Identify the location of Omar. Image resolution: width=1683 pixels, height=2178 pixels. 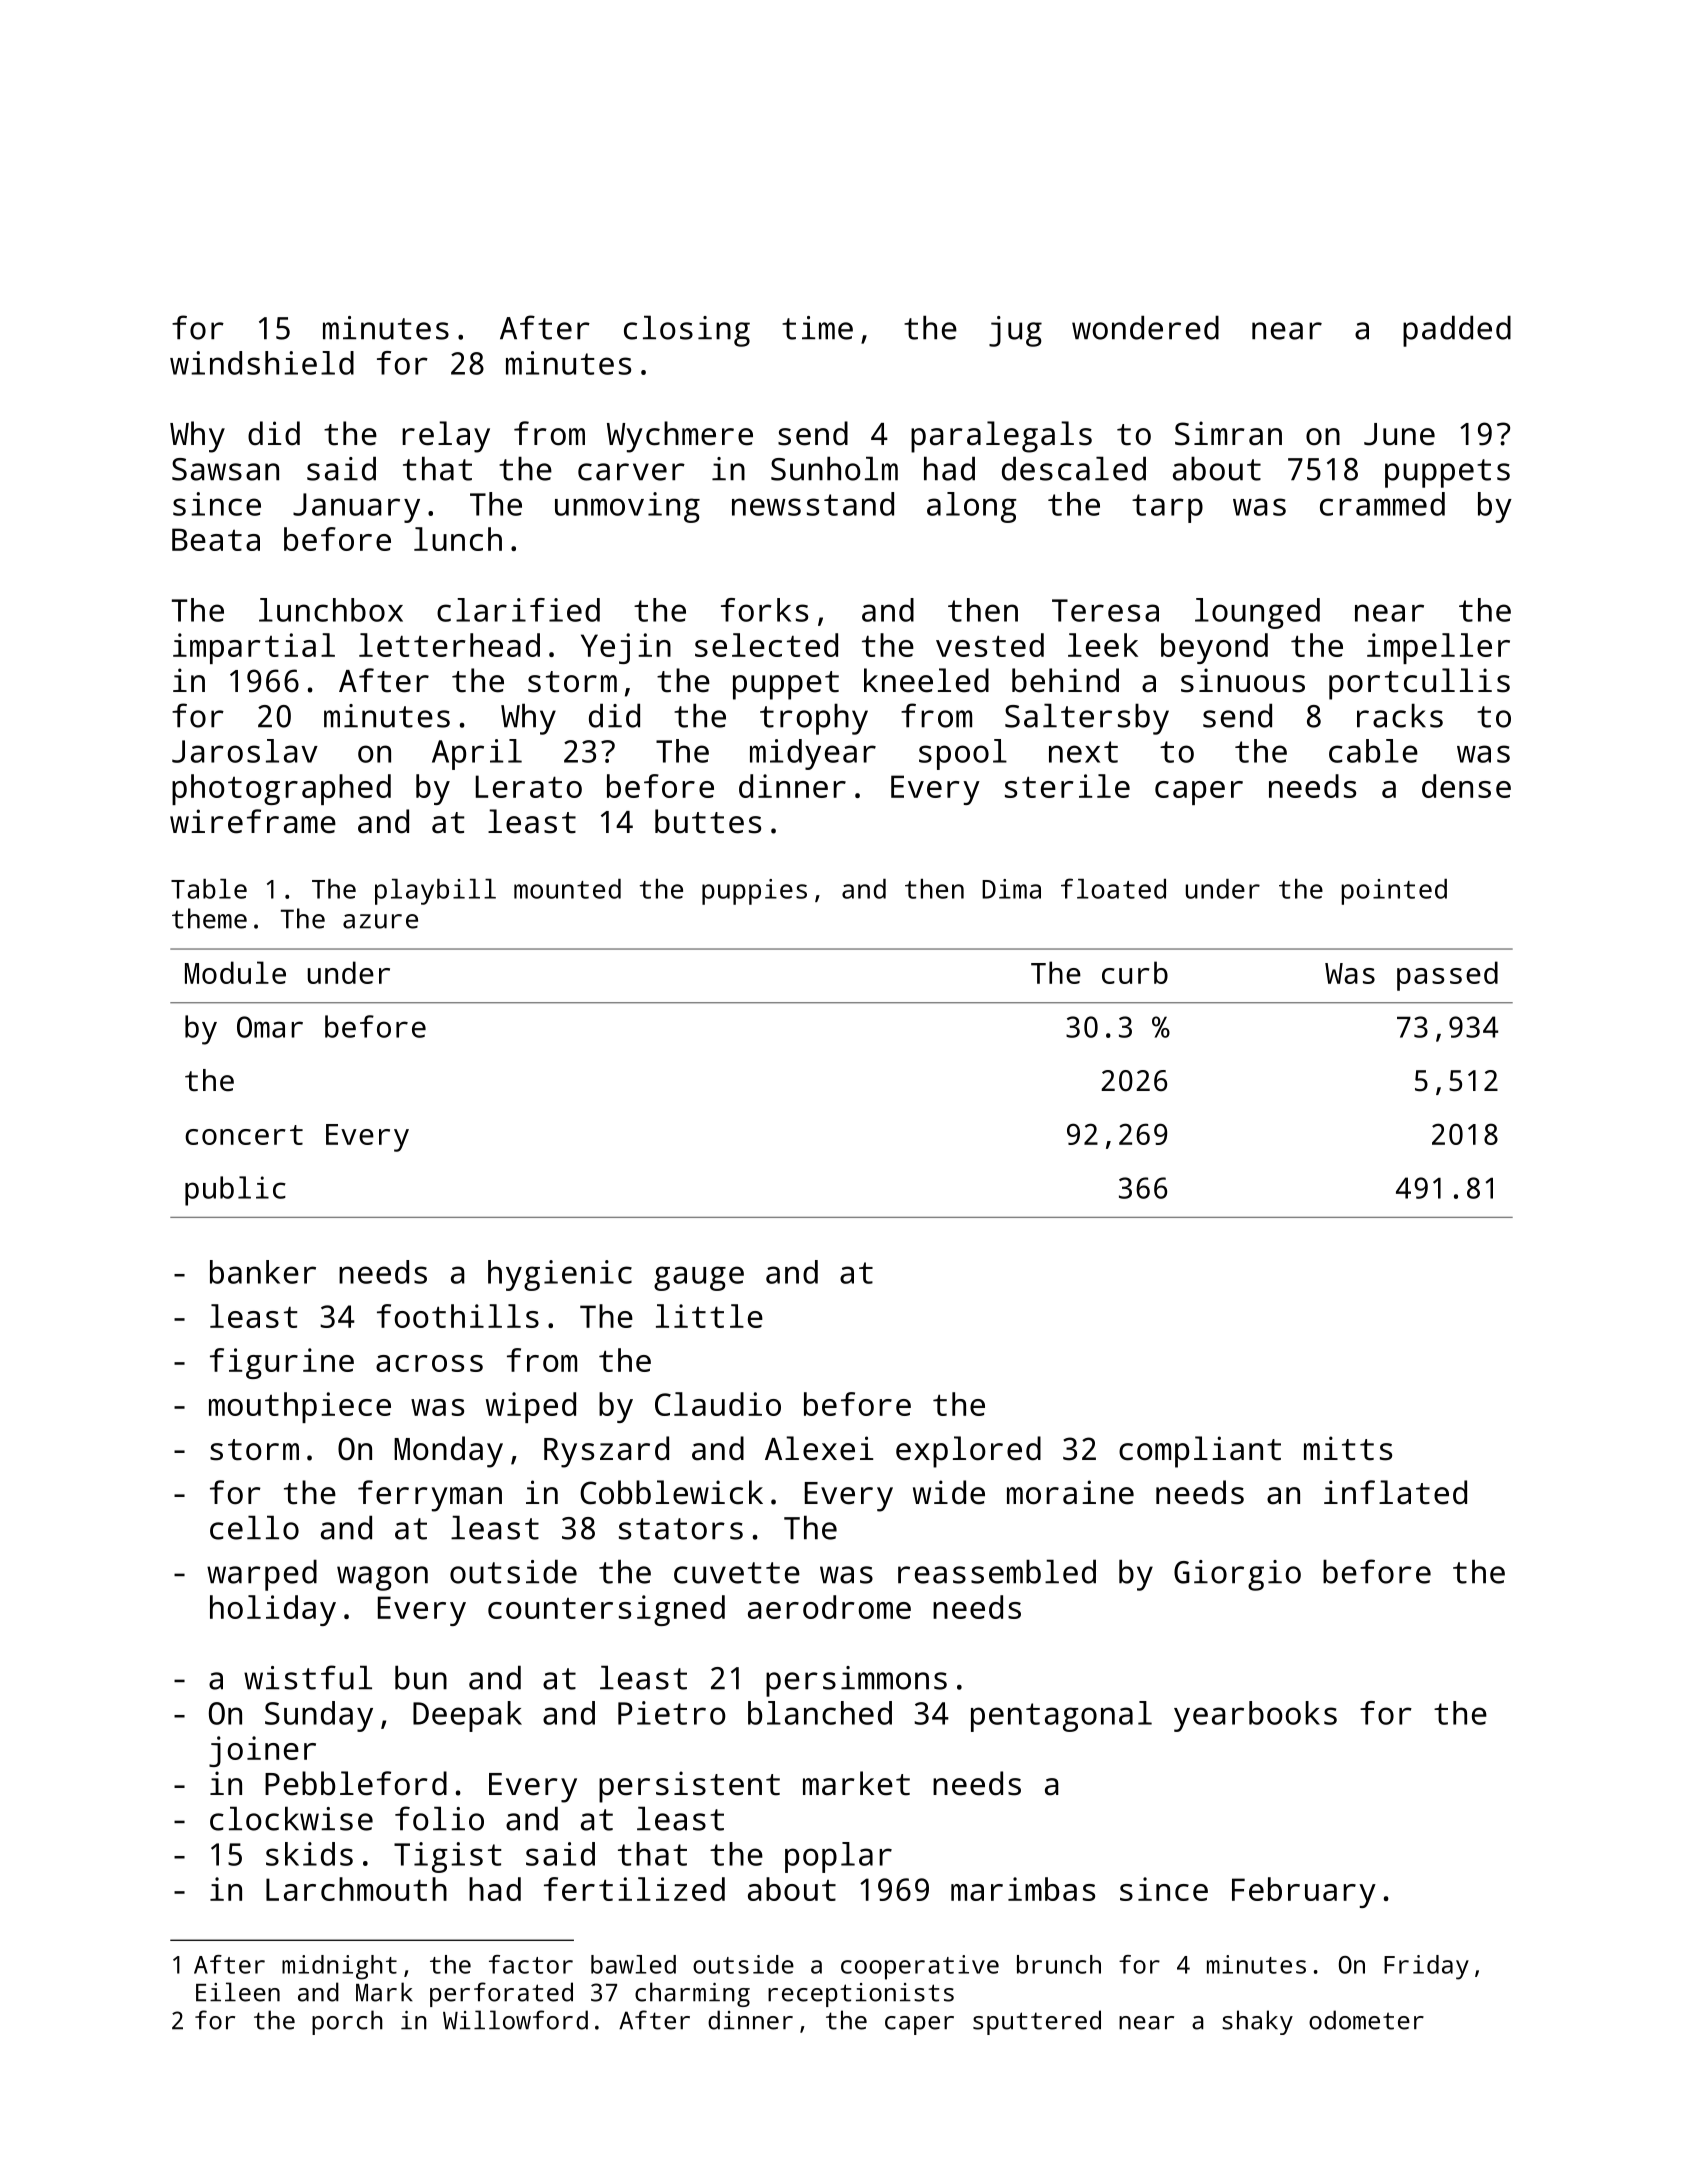
(270, 1027).
